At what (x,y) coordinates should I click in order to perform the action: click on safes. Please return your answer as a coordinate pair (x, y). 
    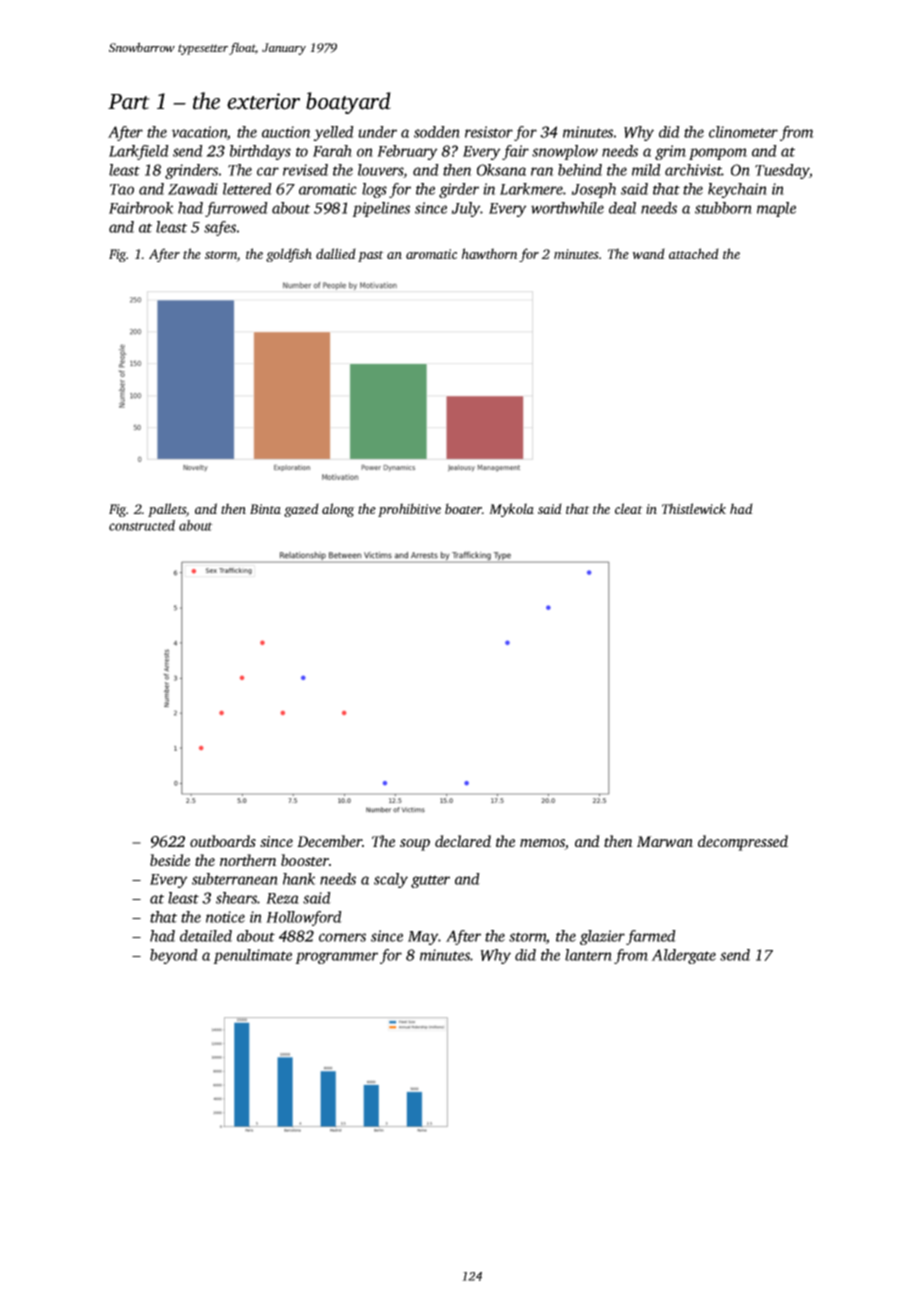
    Looking at the image, I should click on (220, 228).
